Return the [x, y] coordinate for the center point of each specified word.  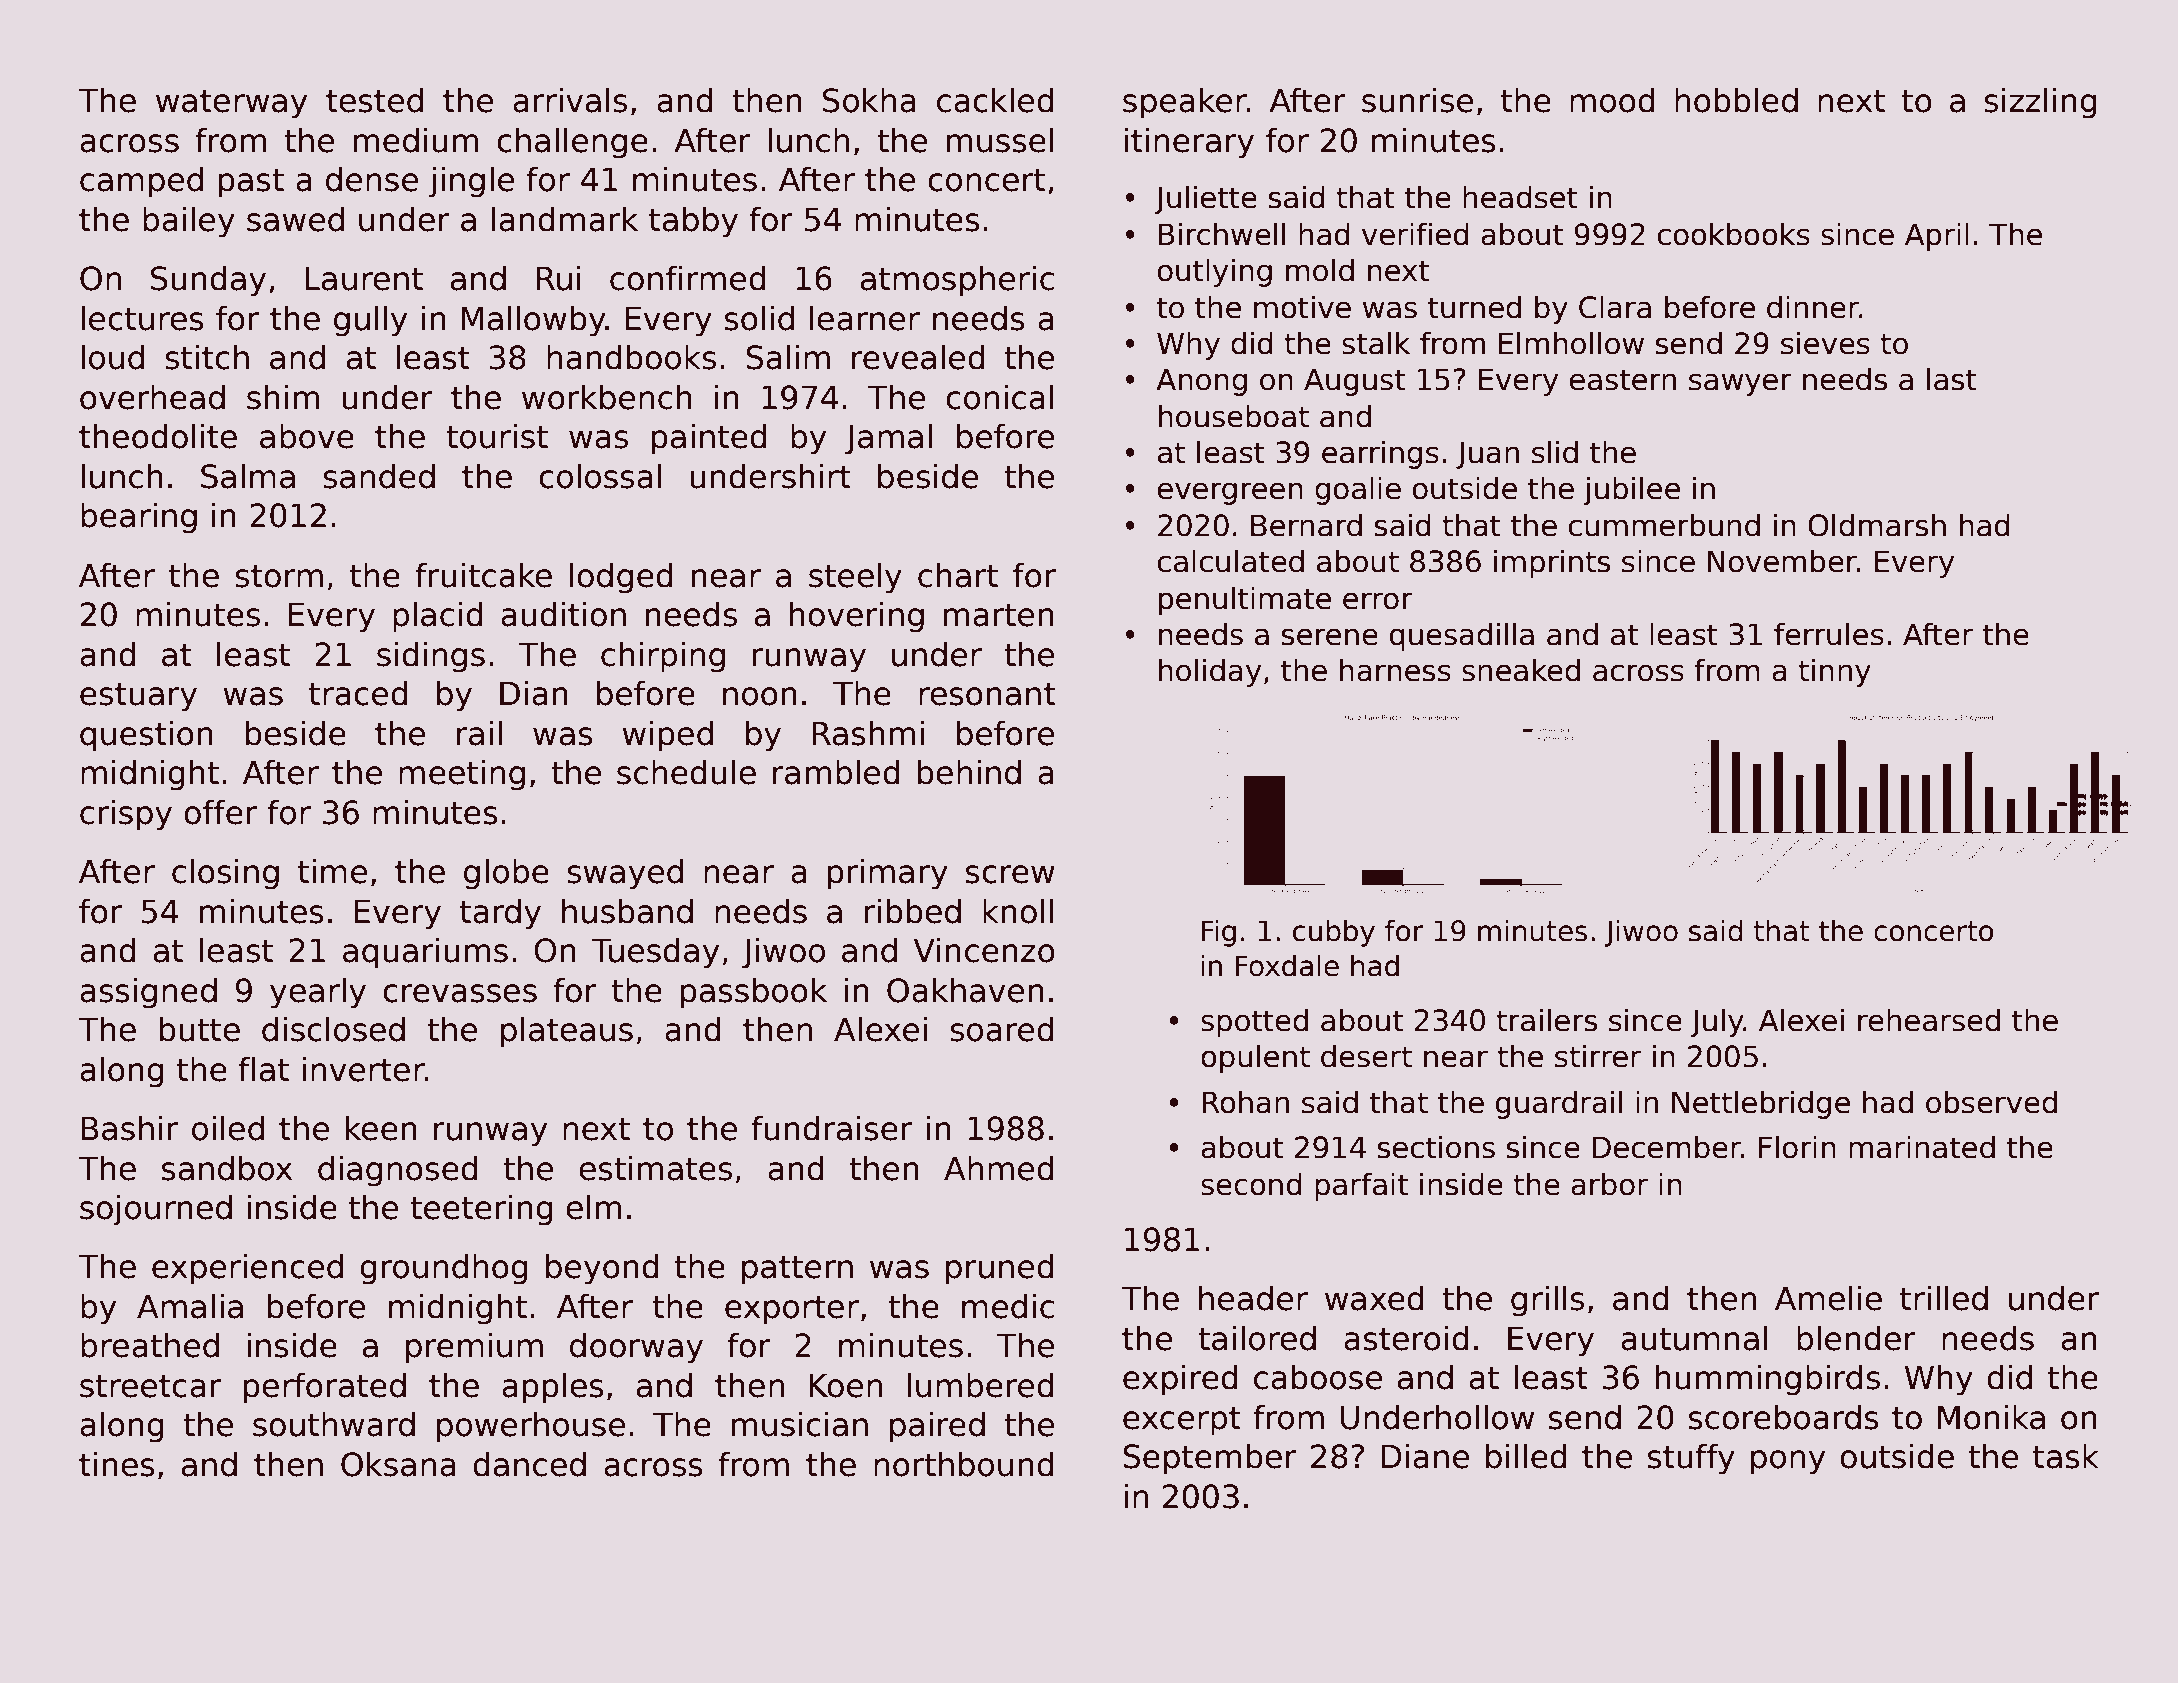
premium [474, 1348]
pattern [797, 1270]
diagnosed [398, 1171]
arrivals [570, 100]
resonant [987, 694]
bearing [139, 518]
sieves [1825, 343]
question [146, 736]
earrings [1380, 454]
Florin [1797, 1147]
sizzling [2040, 103]
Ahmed [999, 1168]
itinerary [1189, 143]
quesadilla [1462, 636]
